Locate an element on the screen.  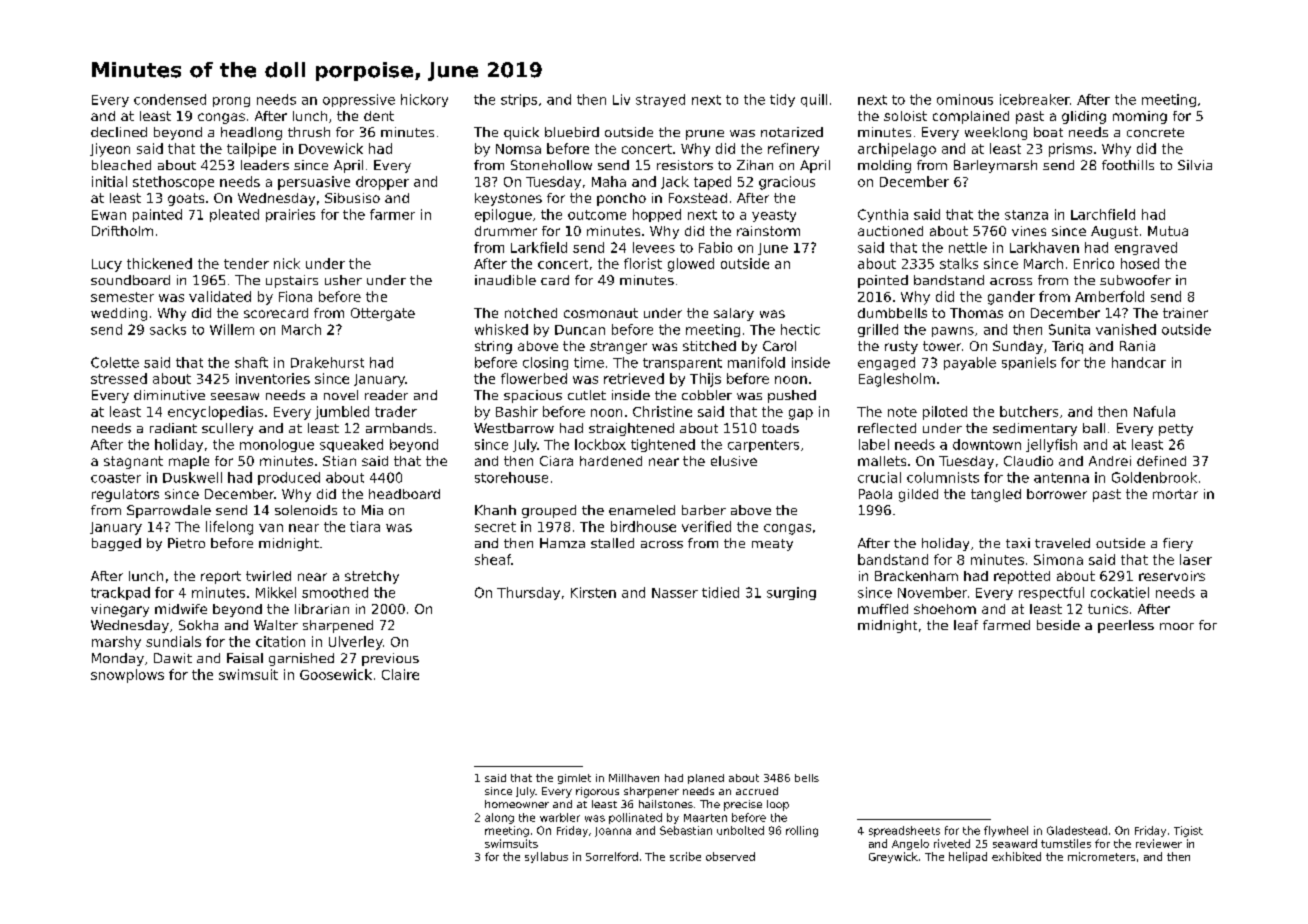
condensed is located at coordinates (170, 99).
